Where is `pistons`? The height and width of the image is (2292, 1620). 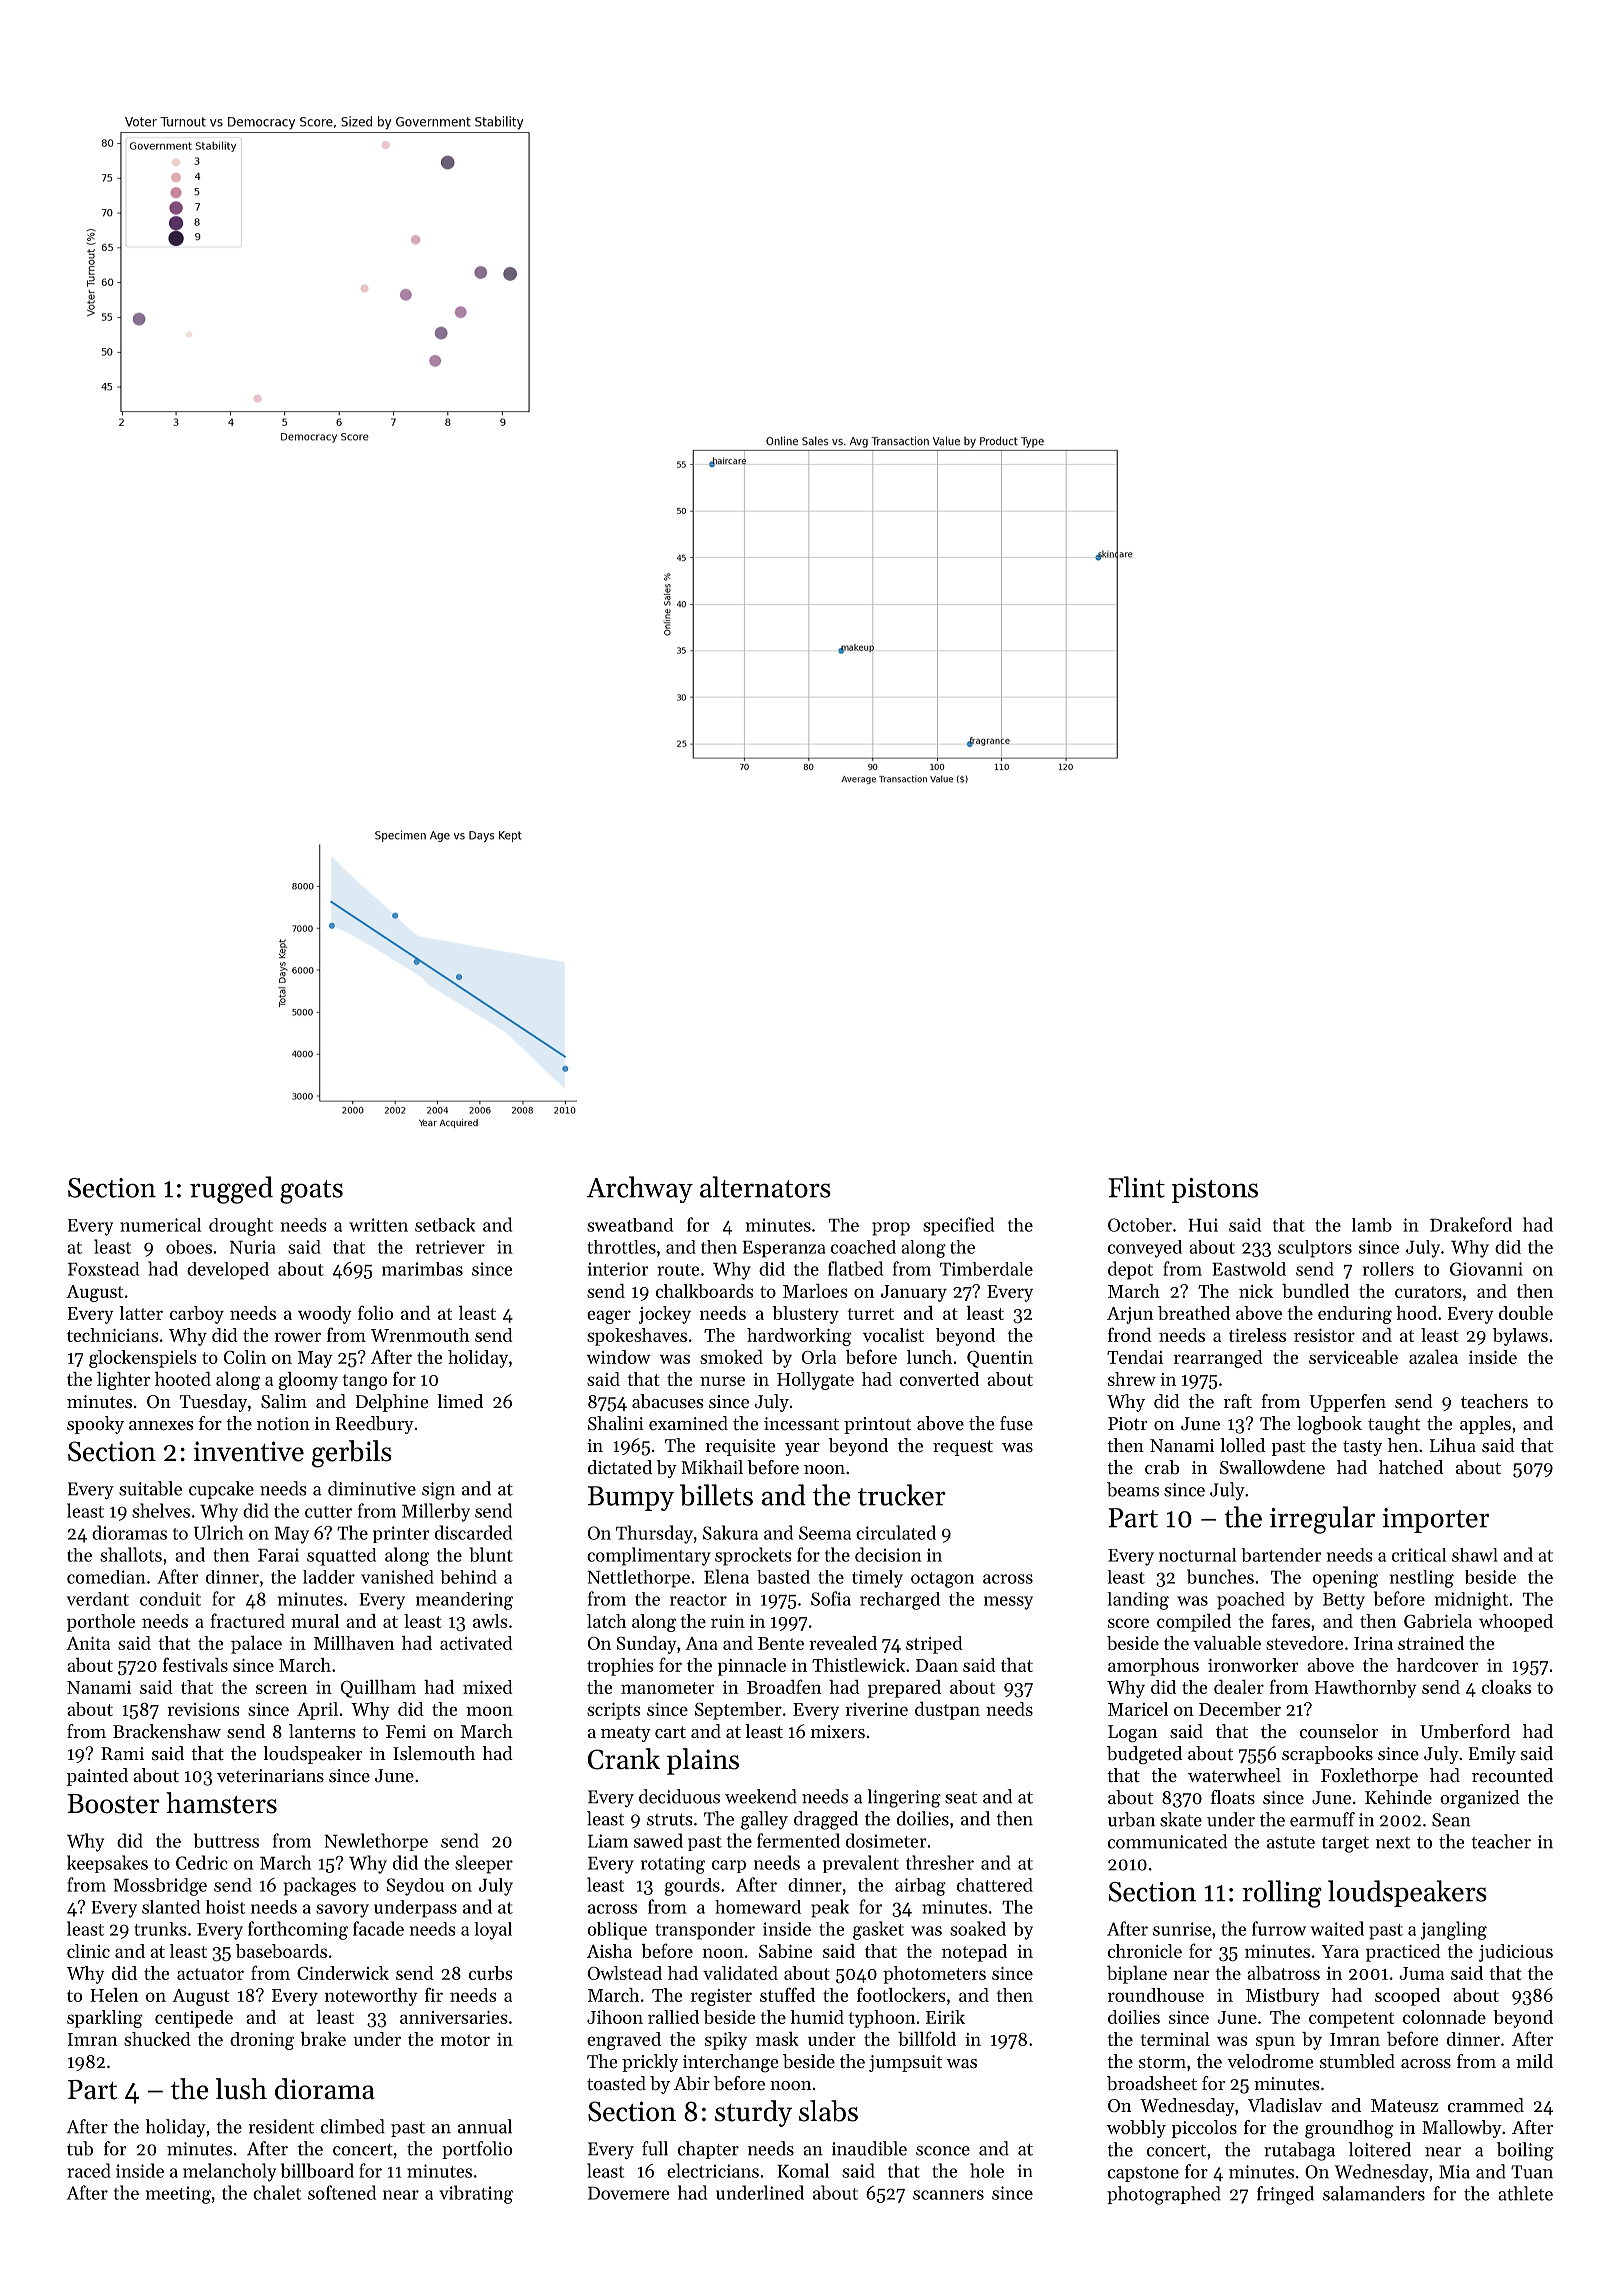
pistons is located at coordinates (1214, 1190).
